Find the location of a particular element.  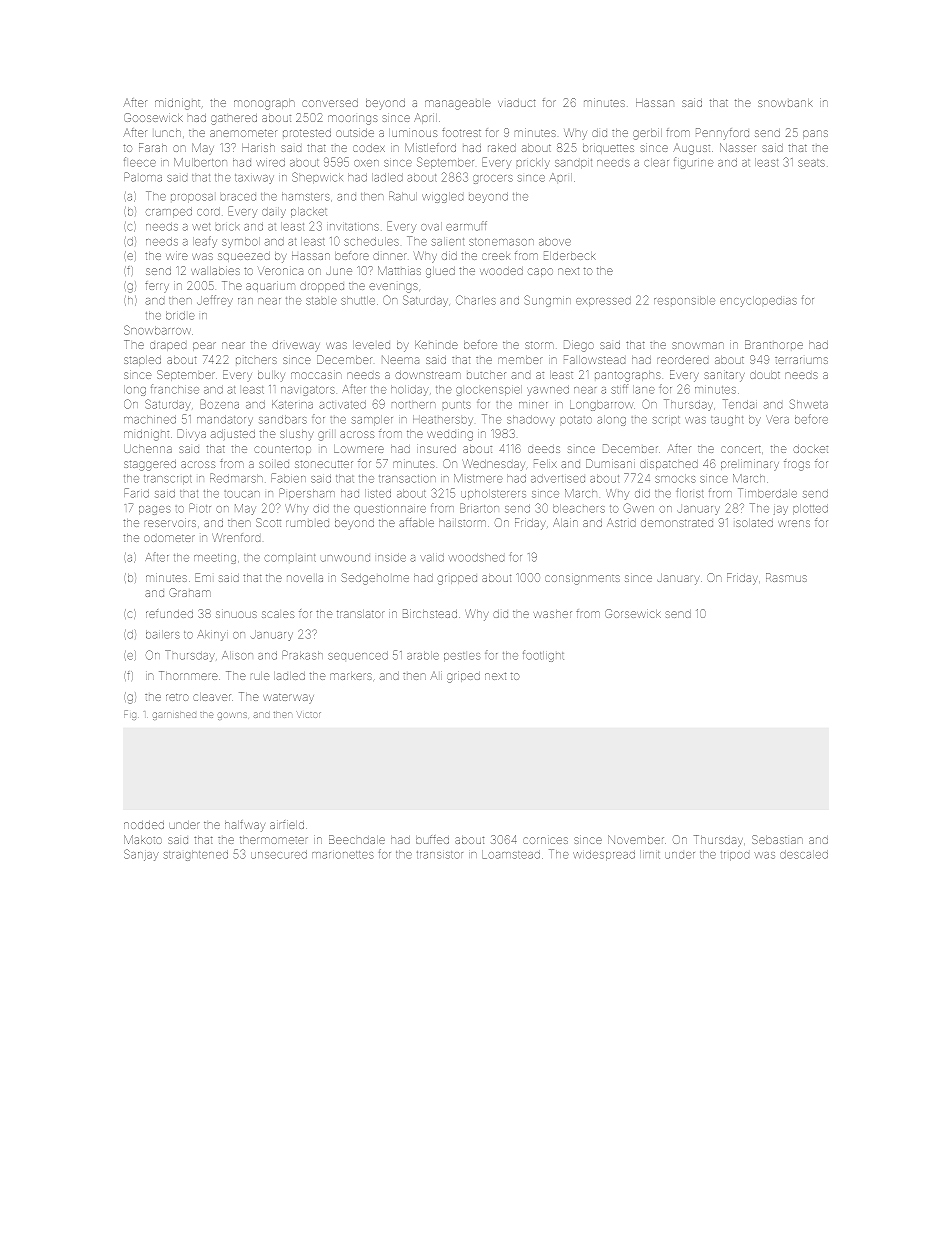

ferry is located at coordinates (157, 286).
